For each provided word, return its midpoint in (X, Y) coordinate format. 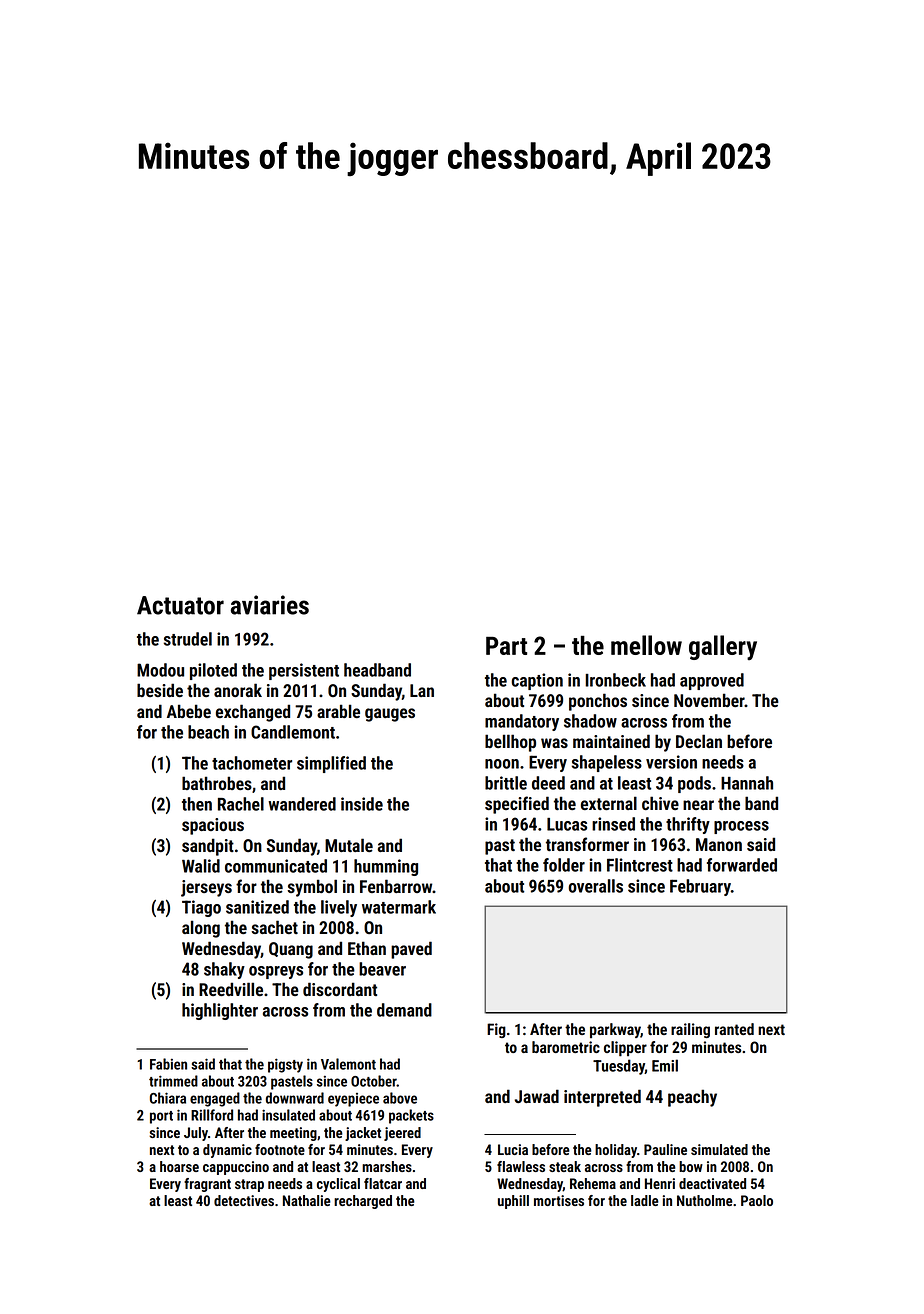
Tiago (201, 908)
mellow (646, 645)
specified (517, 805)
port (161, 1117)
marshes (387, 1166)
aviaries (270, 605)
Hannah (747, 783)
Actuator (180, 605)
